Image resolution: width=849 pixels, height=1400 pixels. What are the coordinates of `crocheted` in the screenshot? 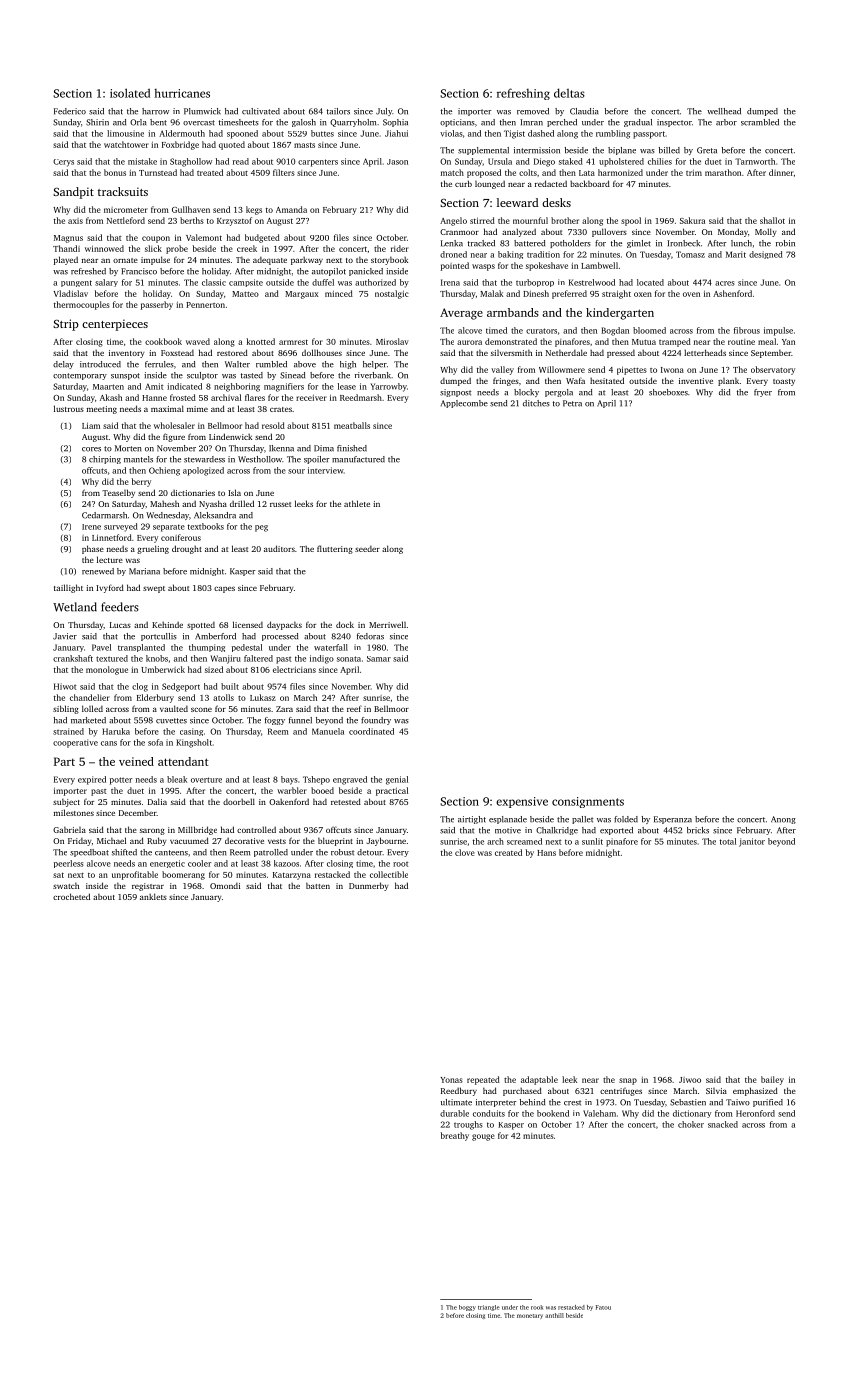 It's located at (71, 896).
